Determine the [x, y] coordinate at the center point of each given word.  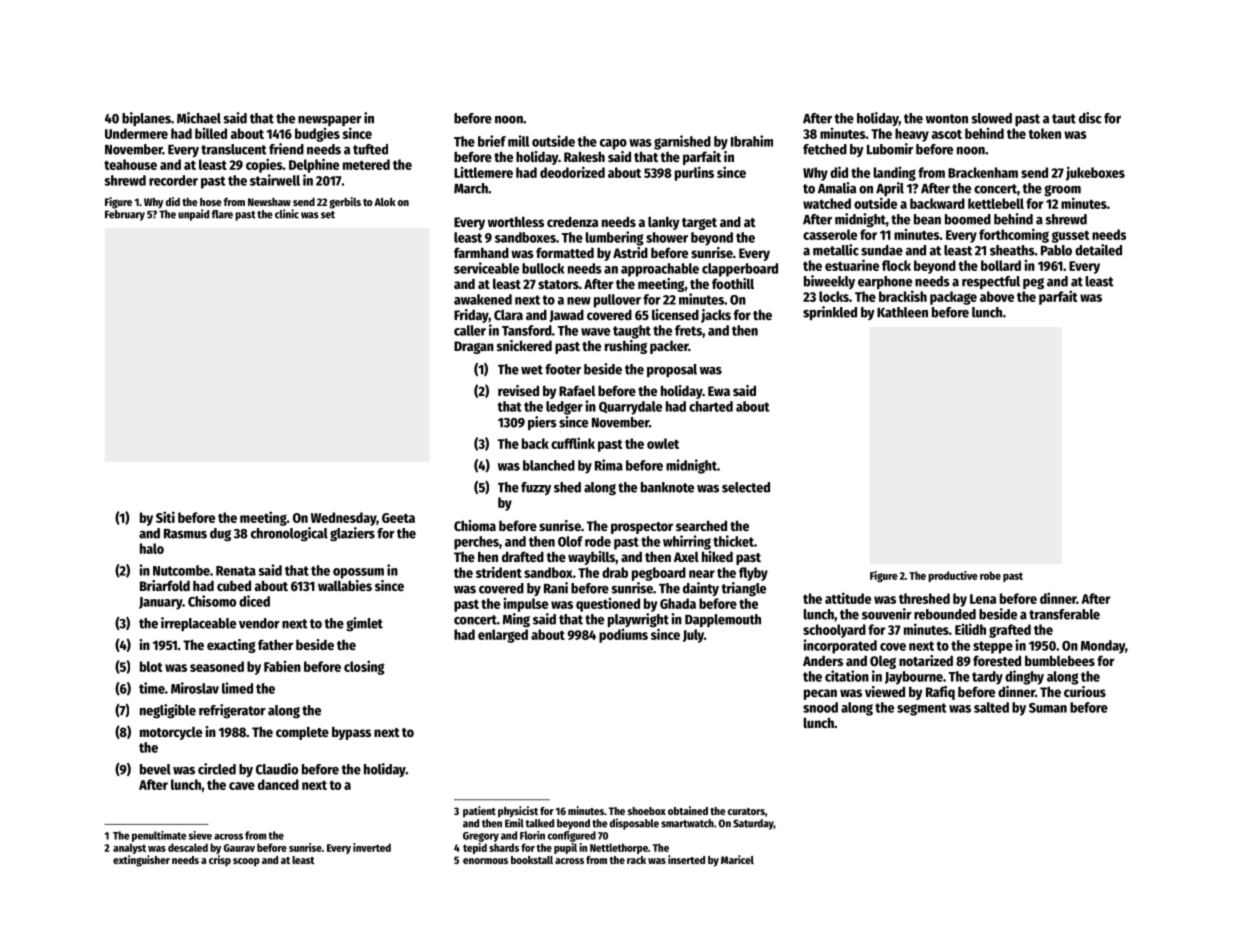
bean [927, 219]
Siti [165, 517]
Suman [1048, 708]
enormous [485, 861]
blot [151, 666]
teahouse [130, 164]
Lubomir [890, 149]
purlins [694, 173]
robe [990, 575]
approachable [660, 270]
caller [470, 330]
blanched [549, 465]
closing [364, 667]
